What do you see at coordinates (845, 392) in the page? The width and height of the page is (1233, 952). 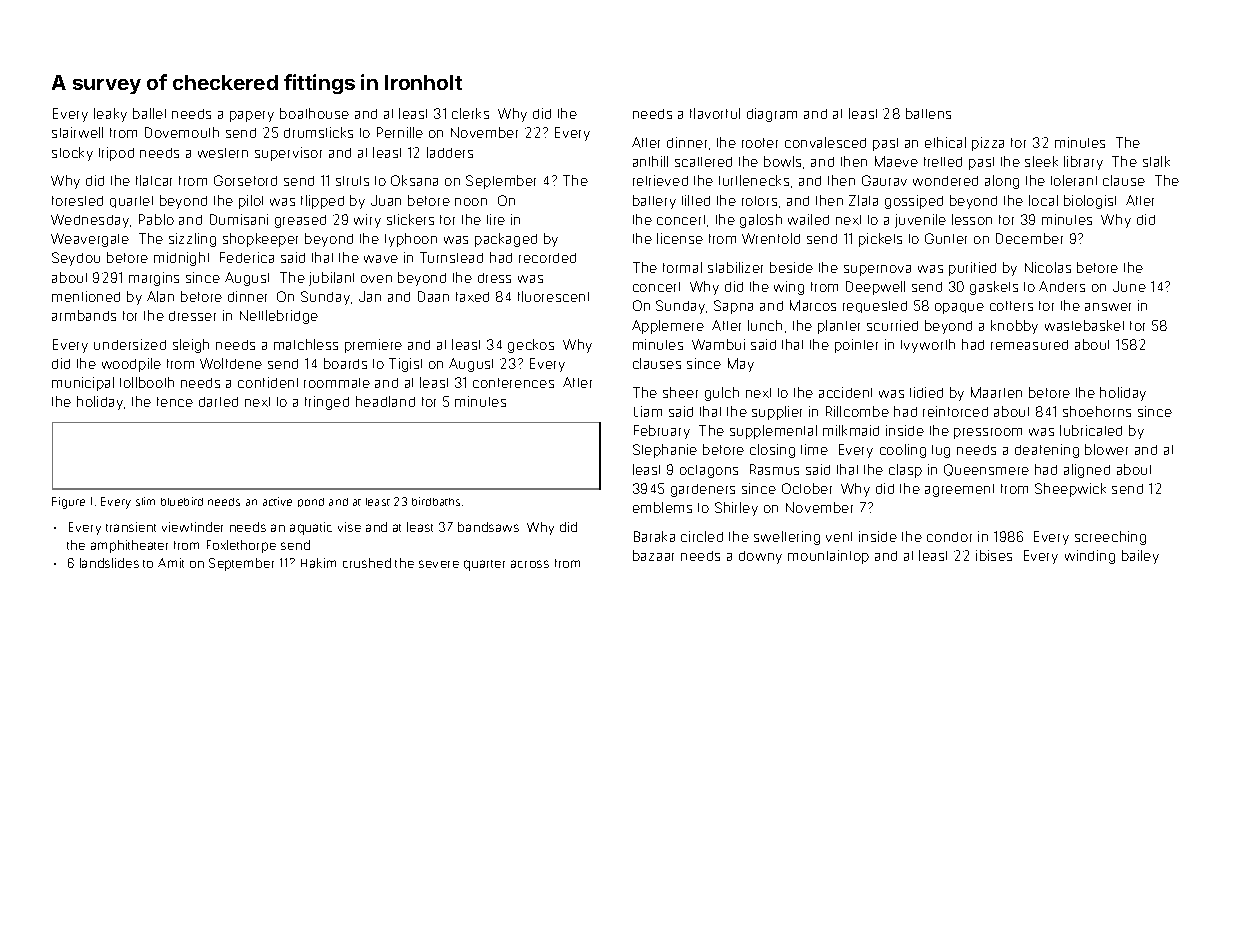 I see `accident` at bounding box center [845, 392].
